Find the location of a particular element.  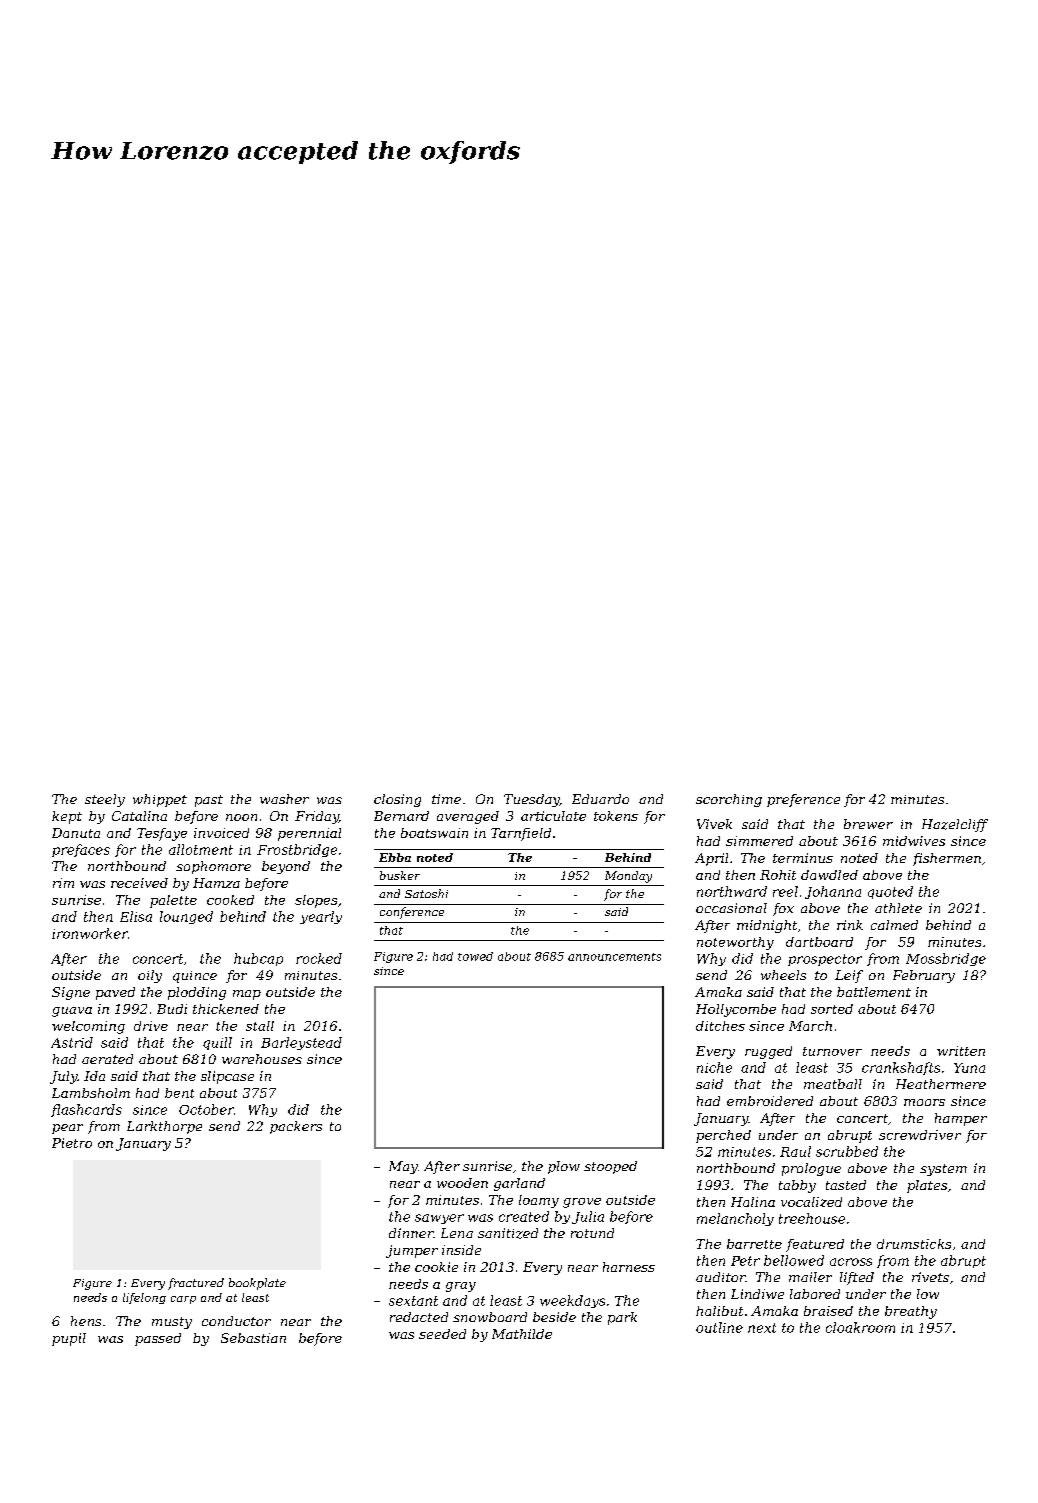

turnover is located at coordinates (832, 1051).
